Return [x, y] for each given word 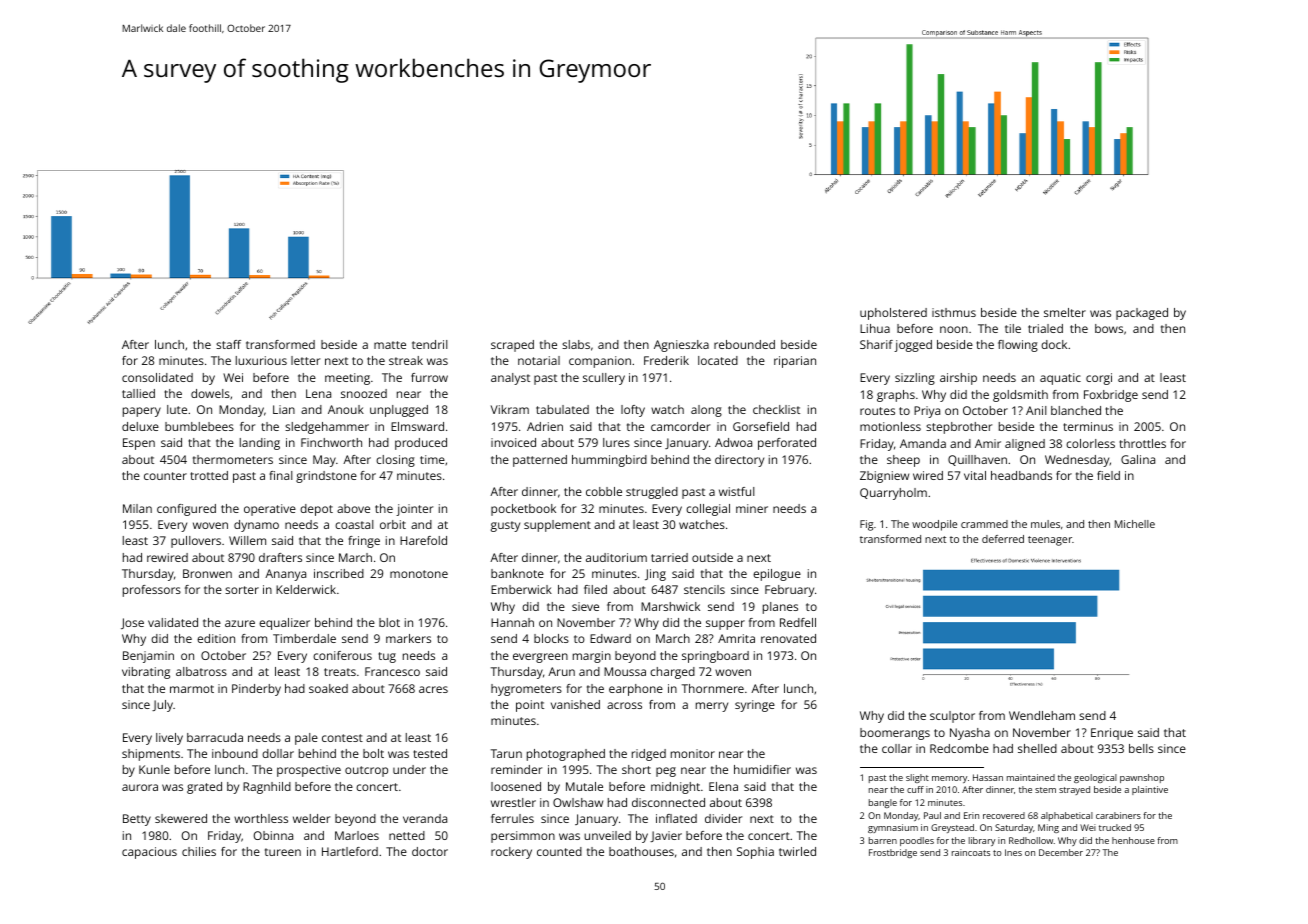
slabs [576, 344]
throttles [1142, 443]
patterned [540, 461]
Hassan [988, 777]
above [353, 508]
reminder [516, 769]
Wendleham [1042, 715]
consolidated [157, 377]
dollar [278, 753]
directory [739, 461]
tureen [283, 852]
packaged [1142, 314]
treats [340, 672]
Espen [139, 444]
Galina [1138, 459]
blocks [551, 638]
